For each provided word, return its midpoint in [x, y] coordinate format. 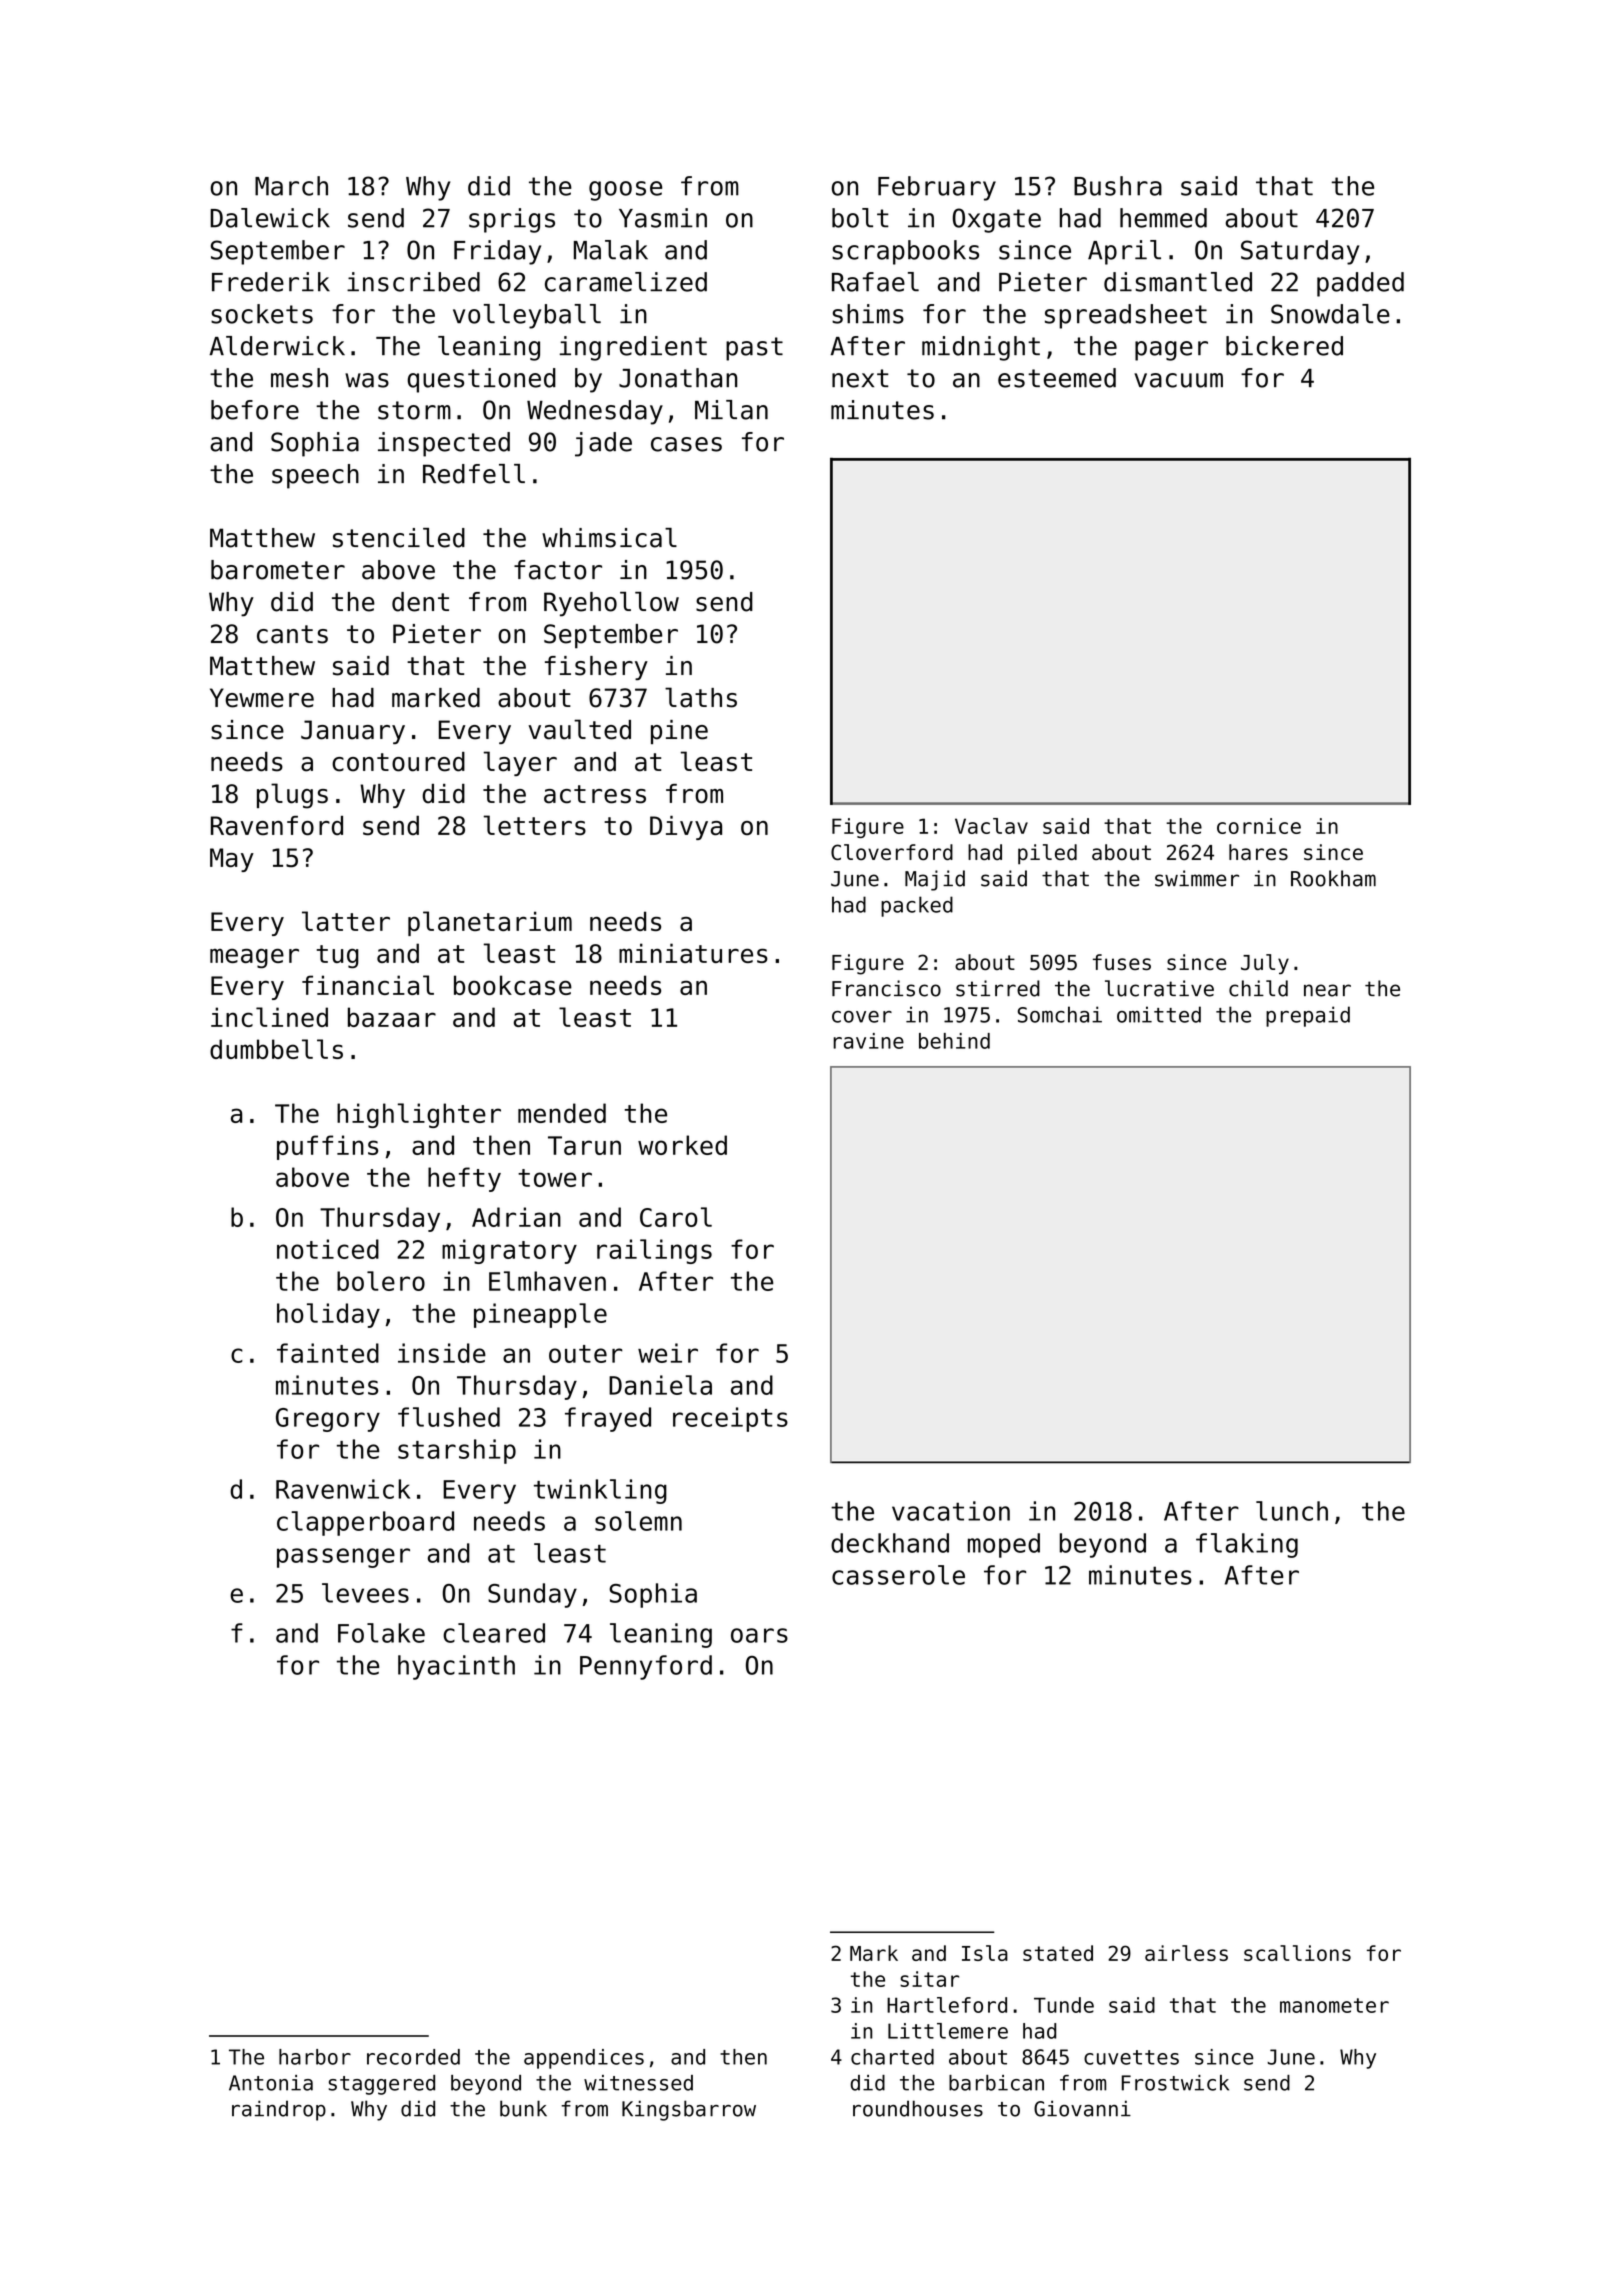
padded [1360, 284]
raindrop [279, 2110]
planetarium [490, 923]
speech [315, 476]
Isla [985, 1953]
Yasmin [663, 218]
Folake [381, 1633]
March [291, 186]
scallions [1297, 1953]
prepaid [1308, 1016]
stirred [998, 988]
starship [457, 1451]
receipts [730, 1419]
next [860, 378]
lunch [1292, 1511]
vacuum [1178, 380]
